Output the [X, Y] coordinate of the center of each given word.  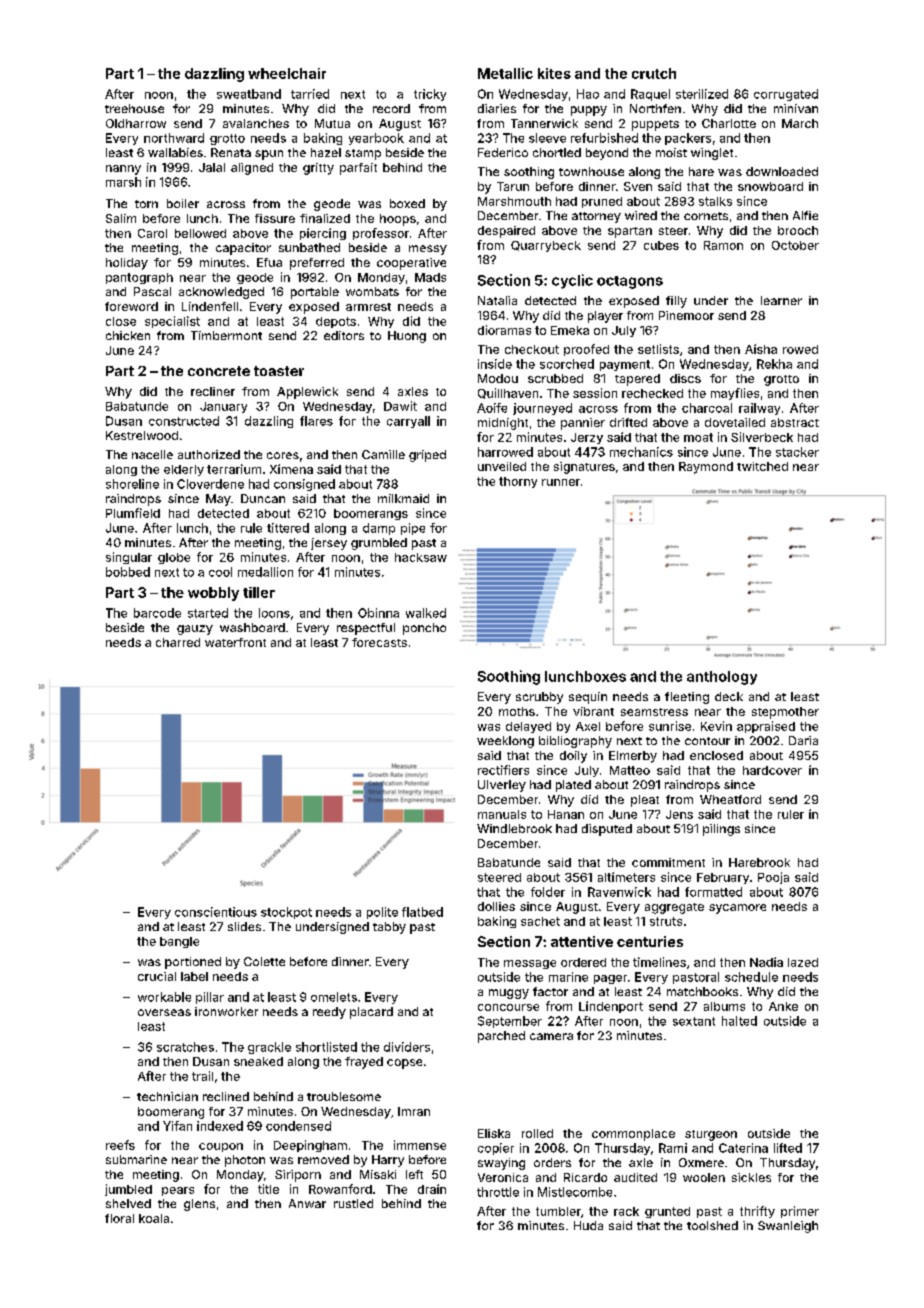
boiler [183, 203]
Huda [588, 1225]
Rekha [774, 364]
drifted [628, 422]
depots [336, 322]
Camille [383, 454]
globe [174, 558]
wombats [372, 291]
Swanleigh [788, 1227]
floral [119, 1218]
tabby [389, 928]
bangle [179, 942]
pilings [721, 830]
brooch [798, 230]
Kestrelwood [142, 435]
